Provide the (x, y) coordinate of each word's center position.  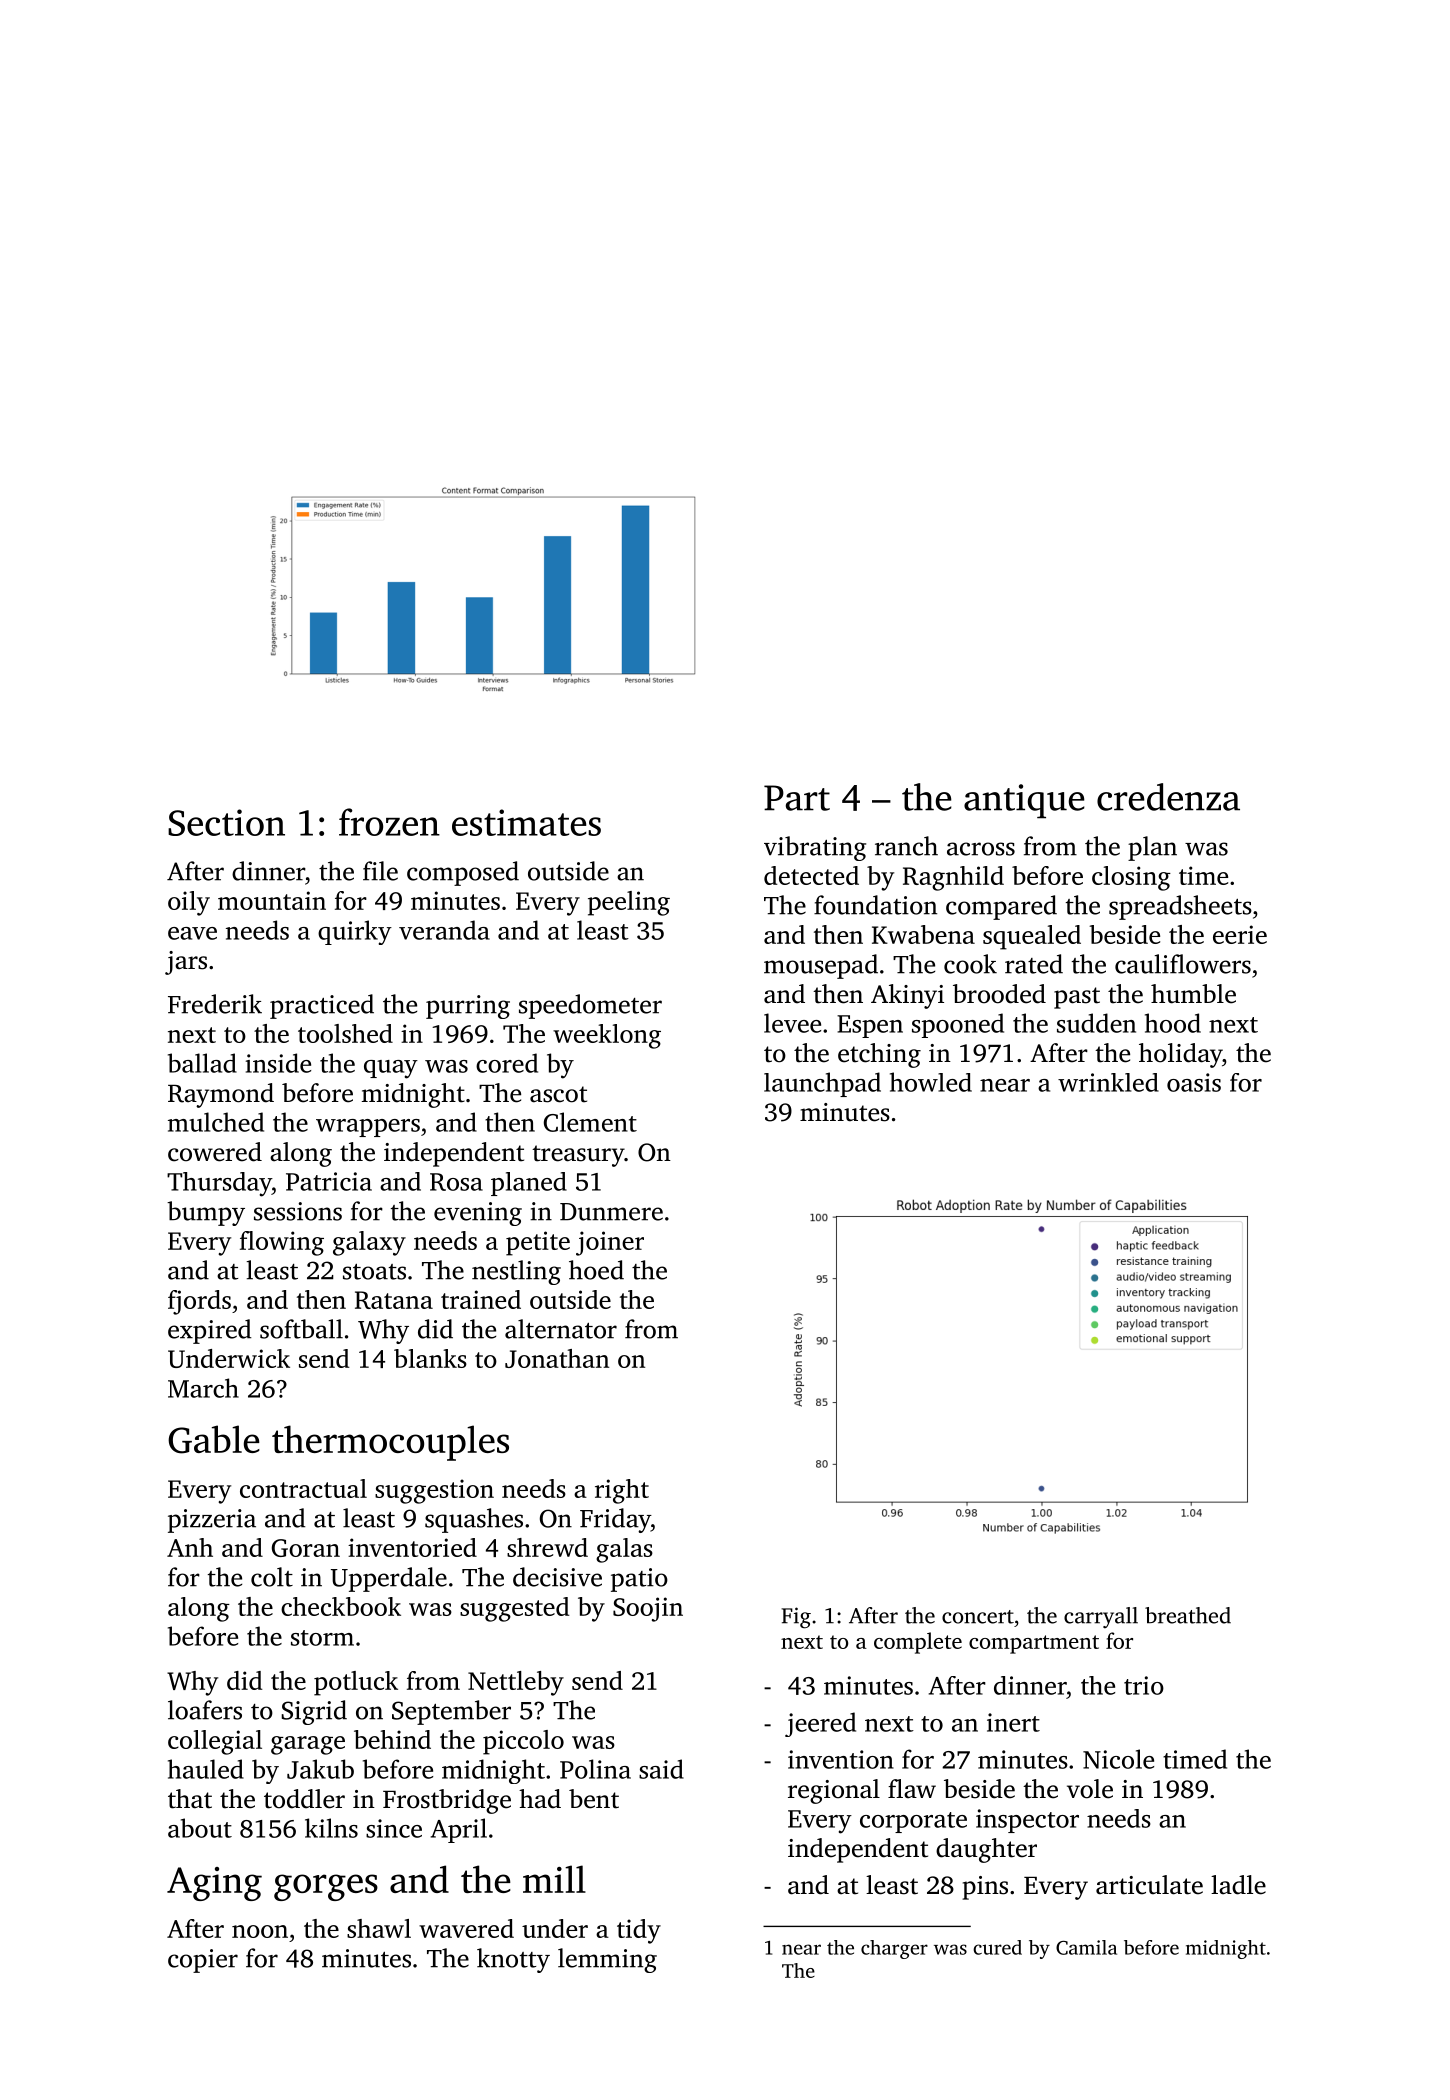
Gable (214, 1439)
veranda (444, 930)
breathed (1188, 1615)
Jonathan (557, 1358)
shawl (379, 1928)
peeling (629, 903)
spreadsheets (1180, 907)
